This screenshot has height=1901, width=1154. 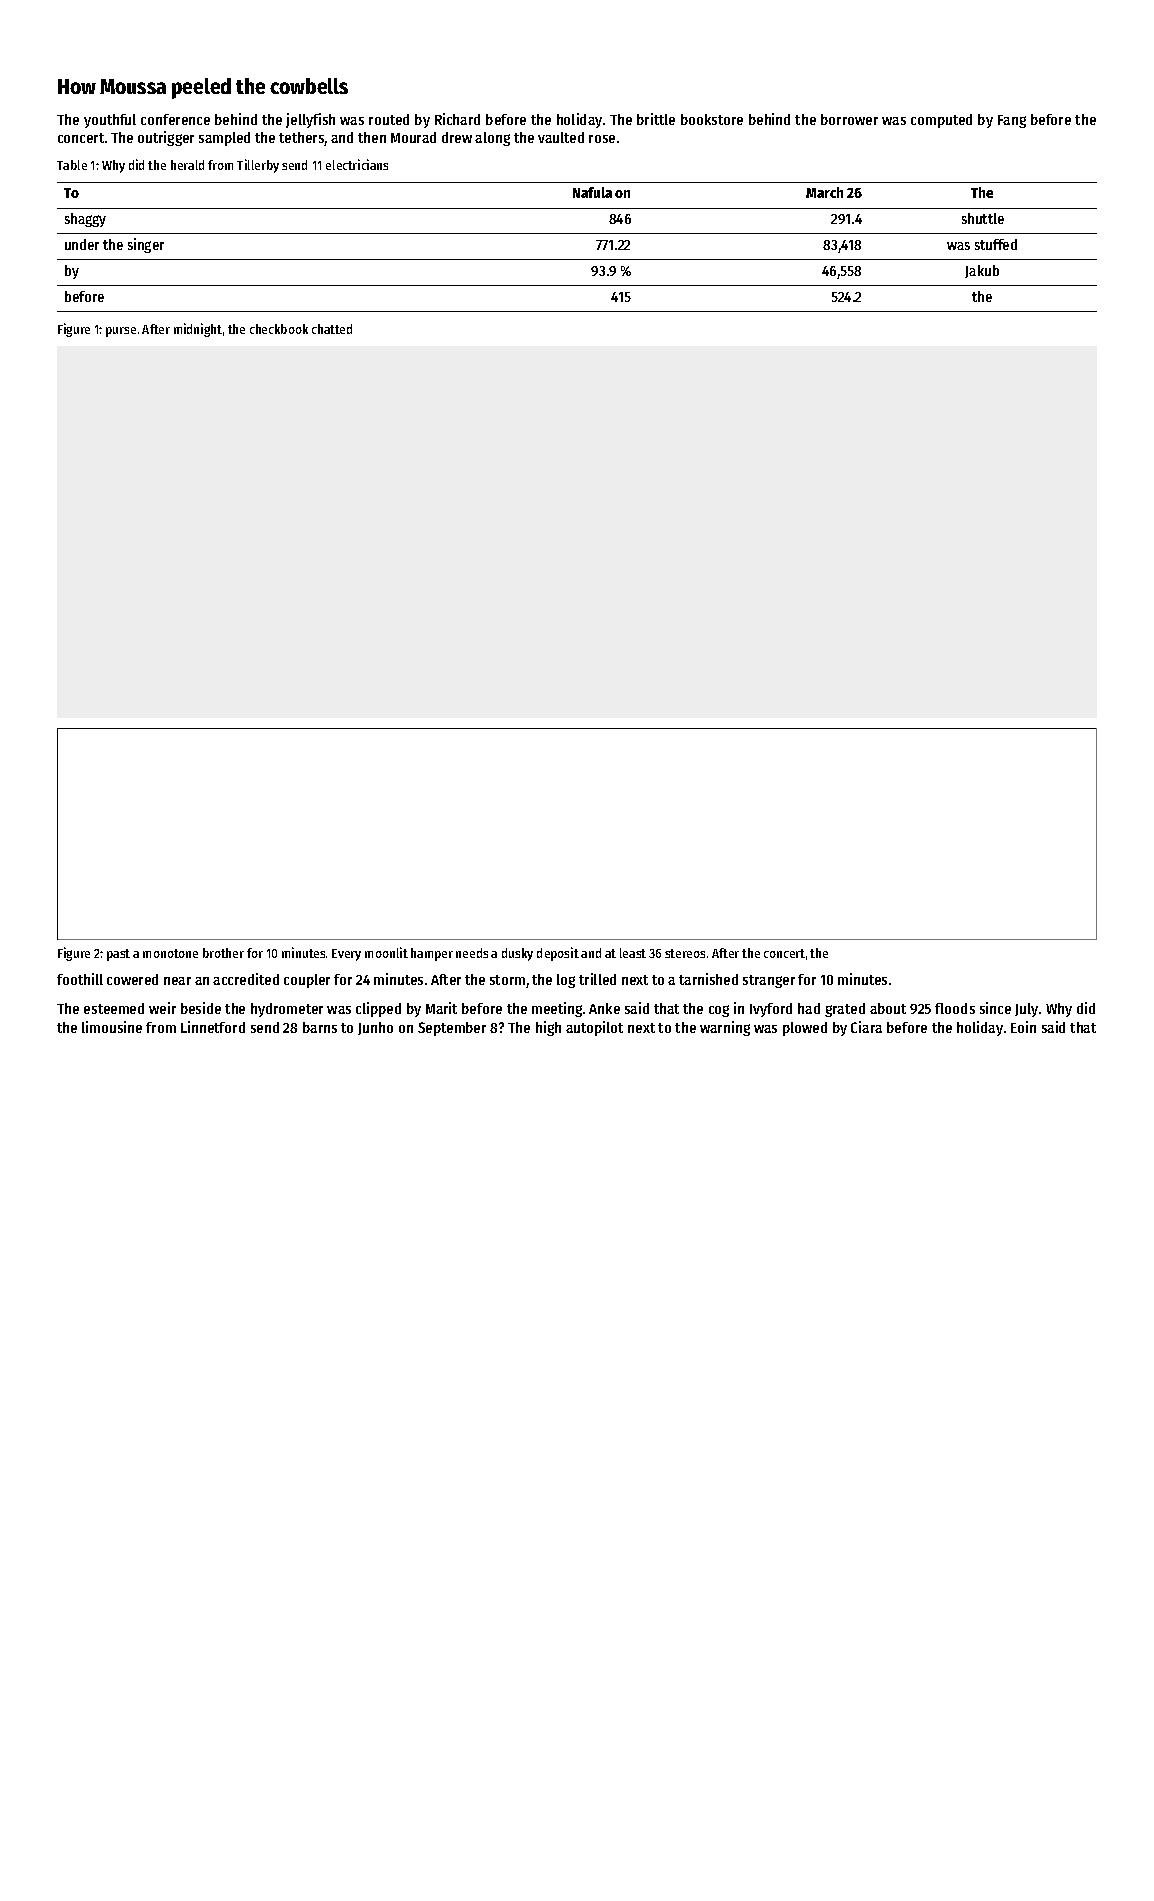 I want to click on moonlit, so click(x=386, y=952).
